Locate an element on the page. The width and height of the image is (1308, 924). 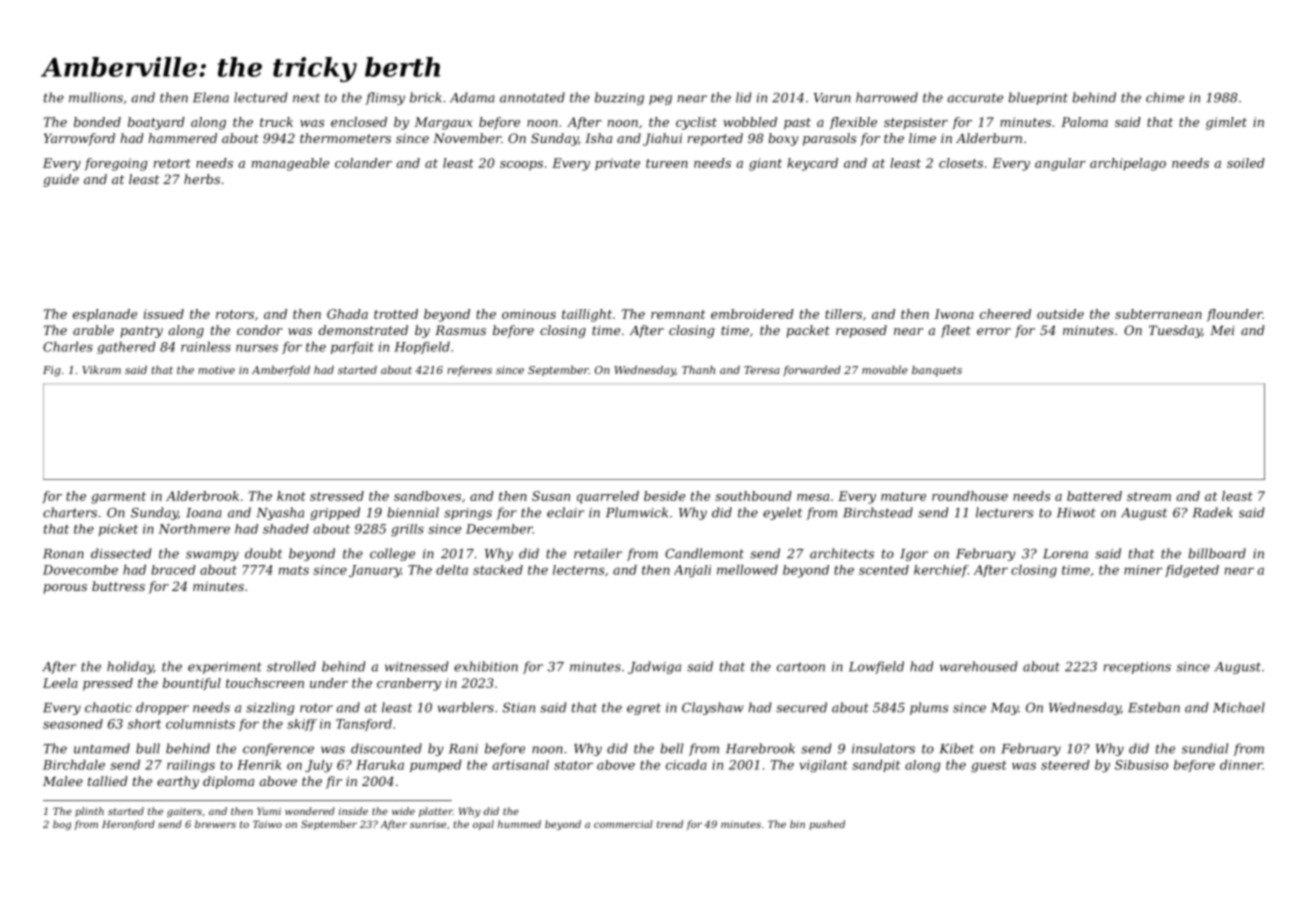
angular is located at coordinates (1060, 164).
